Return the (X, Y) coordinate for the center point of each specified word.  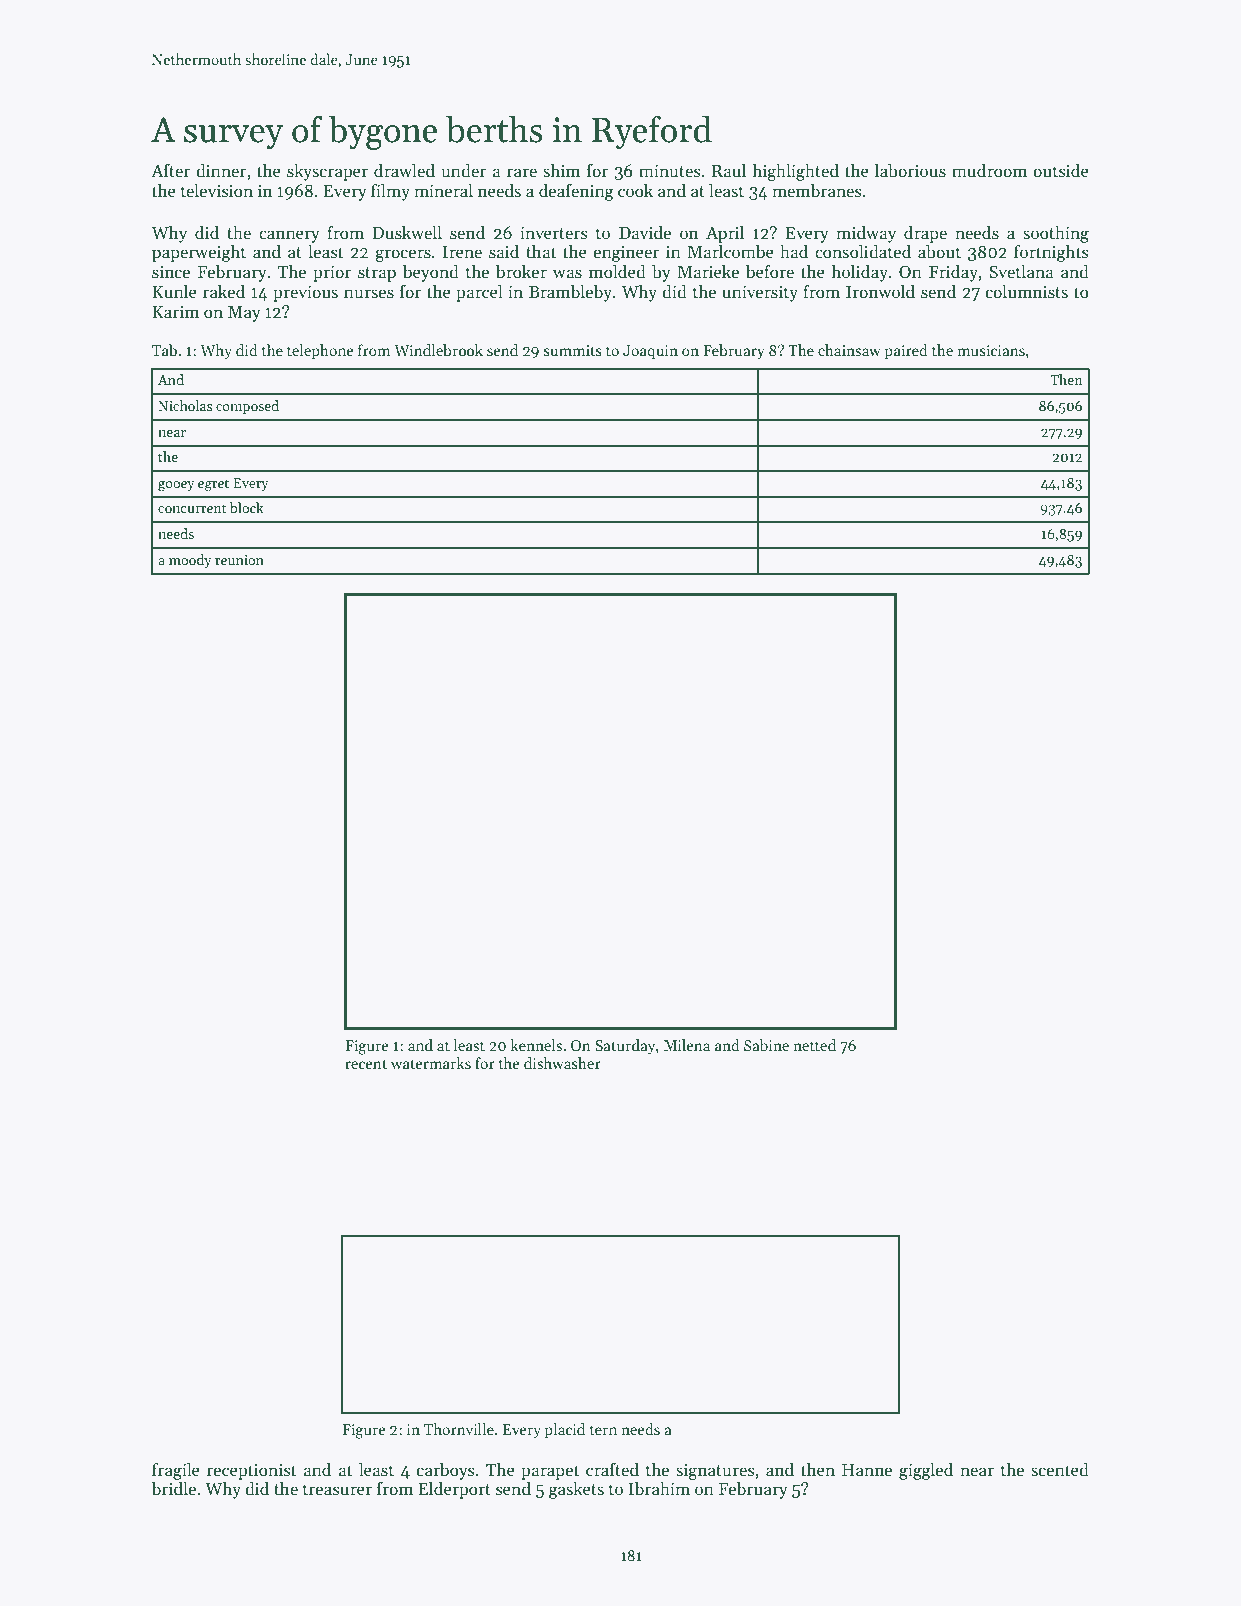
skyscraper (327, 172)
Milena (687, 1045)
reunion (239, 560)
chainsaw (849, 350)
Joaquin (650, 352)
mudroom (989, 171)
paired (906, 351)
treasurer (337, 1490)
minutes (670, 171)
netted (814, 1045)
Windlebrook (438, 350)
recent (366, 1064)
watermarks (431, 1063)
